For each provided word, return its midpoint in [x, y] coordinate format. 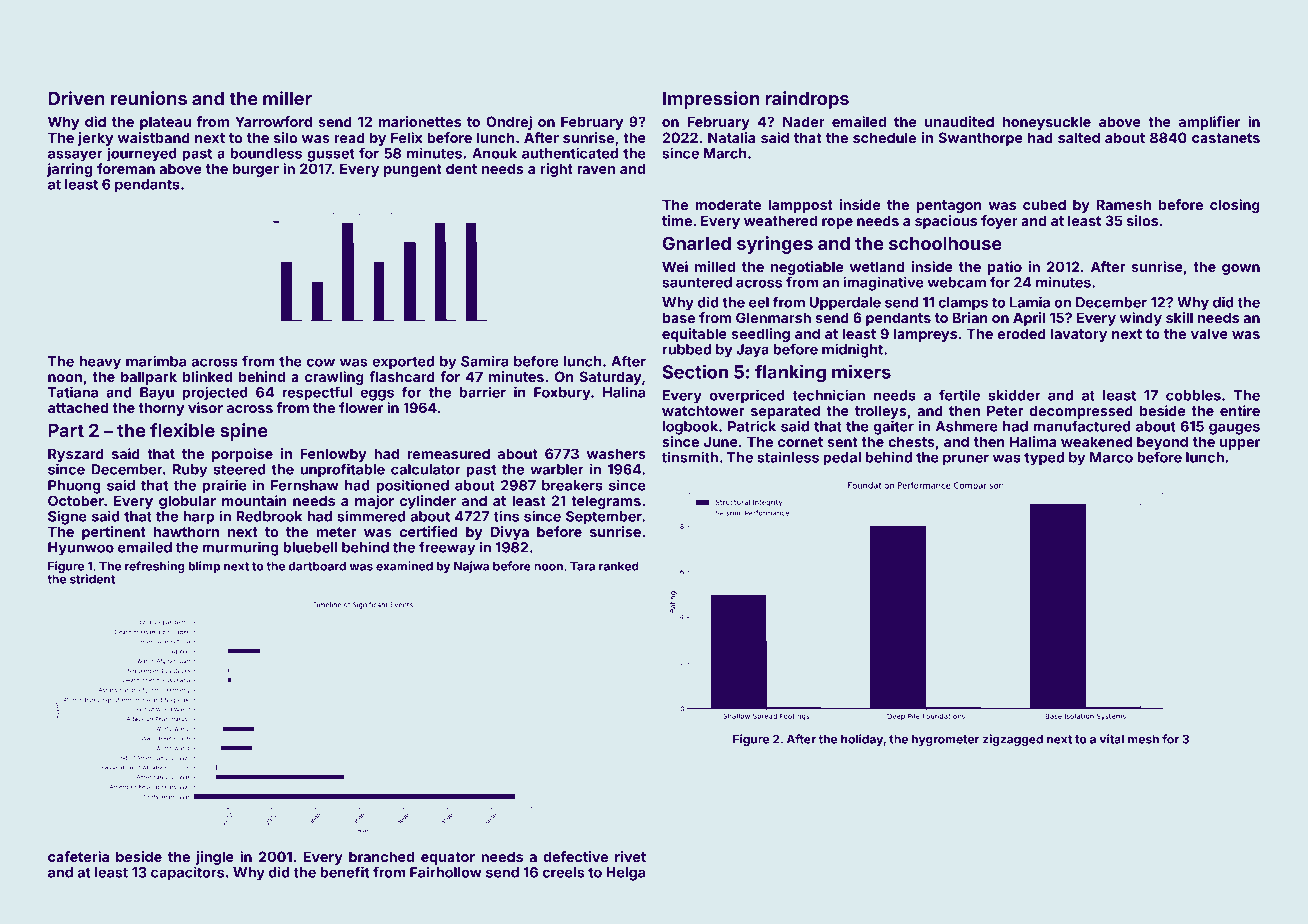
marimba [156, 361]
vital [1111, 739]
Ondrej [509, 123]
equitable [694, 335]
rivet [630, 856]
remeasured [448, 453]
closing [1235, 206]
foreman [126, 168]
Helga [625, 874]
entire [1240, 410]
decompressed [1081, 412]
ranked [619, 566]
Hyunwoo [81, 549]
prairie [224, 486]
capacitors [187, 873]
